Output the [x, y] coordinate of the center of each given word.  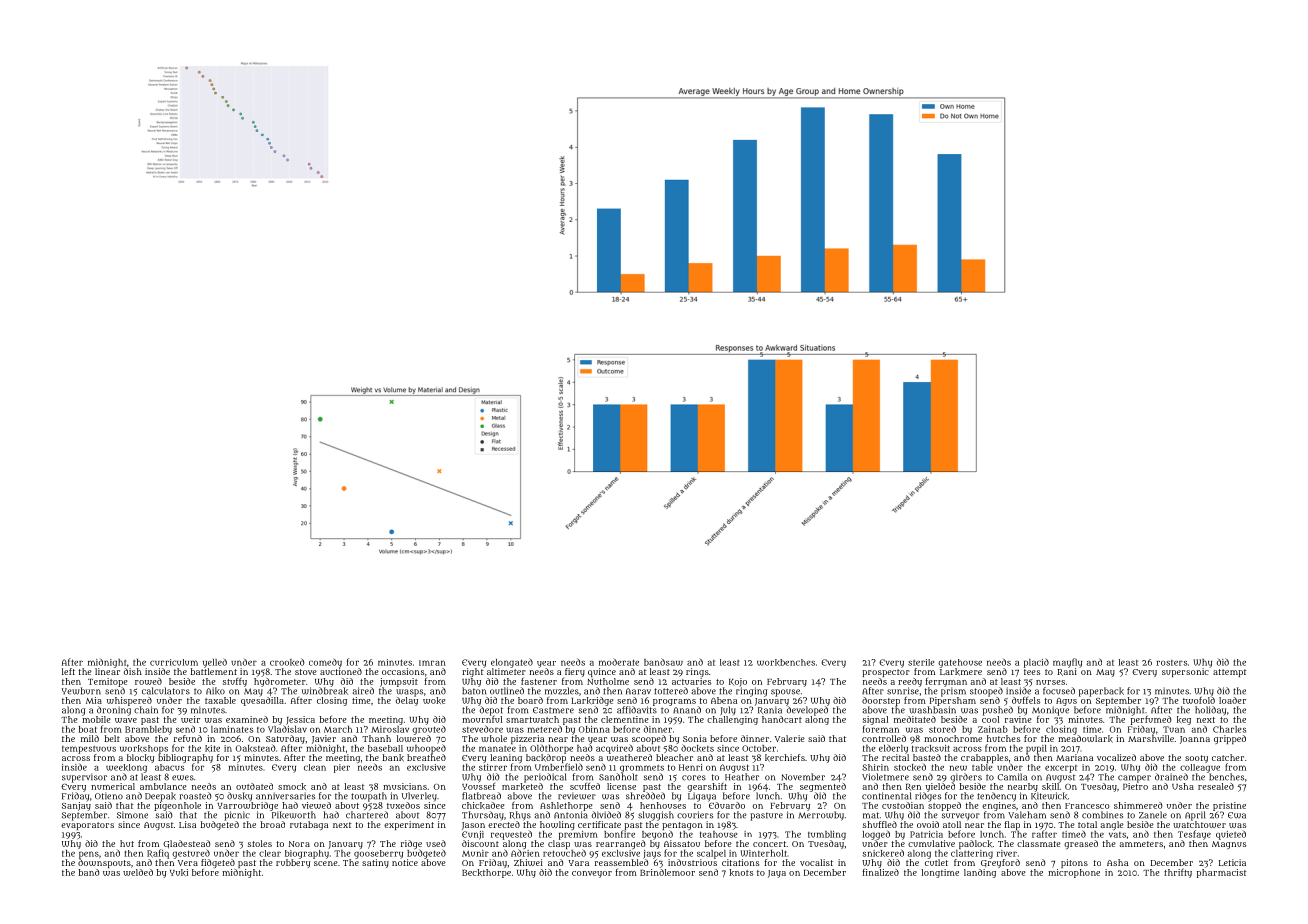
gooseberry [378, 854]
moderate [619, 662]
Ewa [1237, 815]
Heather [742, 777]
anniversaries [285, 796]
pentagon [682, 826]
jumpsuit [399, 682]
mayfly [1067, 663]
